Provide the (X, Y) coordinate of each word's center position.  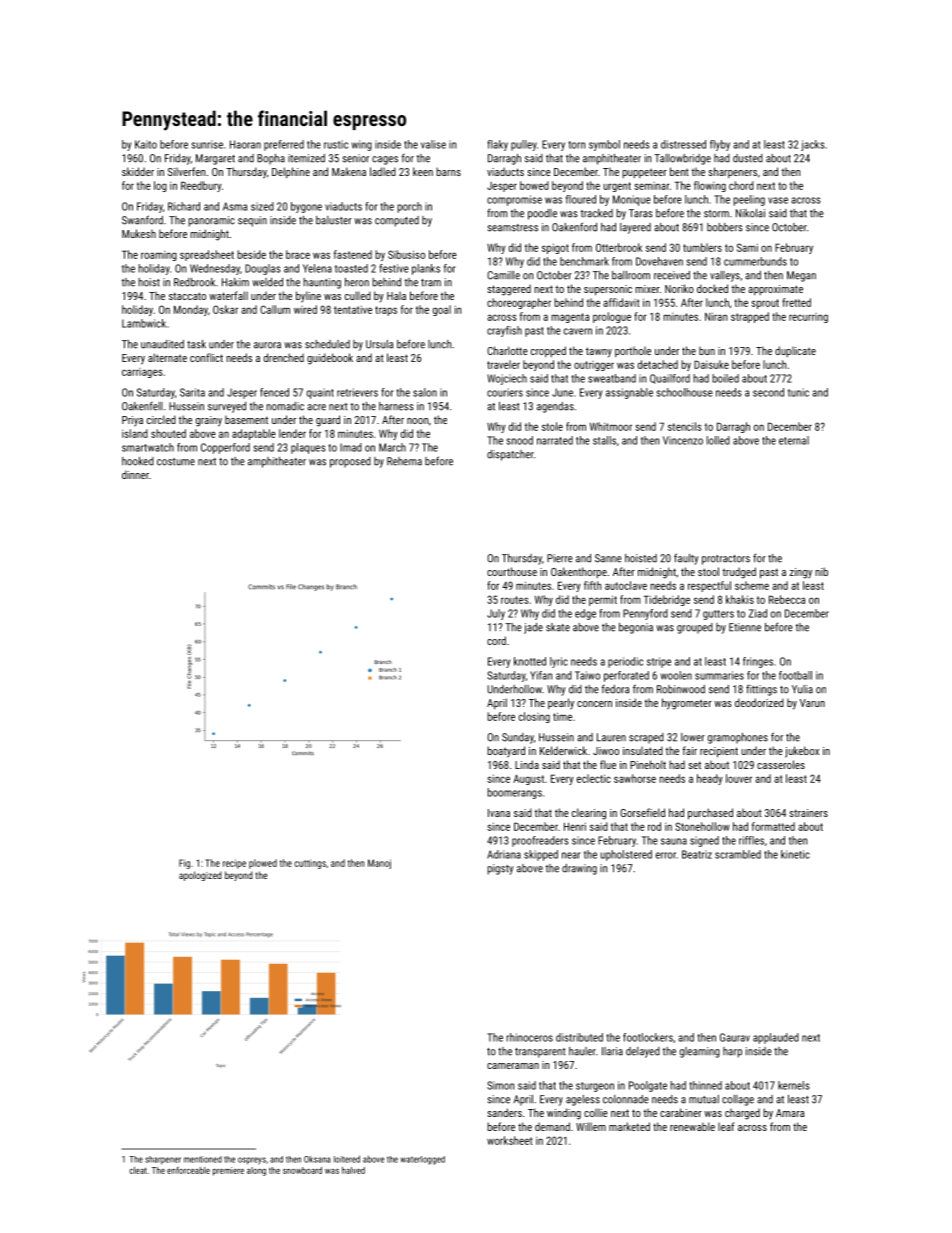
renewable (692, 1126)
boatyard (506, 752)
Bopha (271, 159)
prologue (612, 317)
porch (409, 207)
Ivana (499, 813)
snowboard (302, 1170)
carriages (142, 373)
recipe (234, 864)
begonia (636, 628)
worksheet (510, 1140)
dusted (748, 158)
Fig (184, 864)
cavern (578, 331)
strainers (808, 813)
